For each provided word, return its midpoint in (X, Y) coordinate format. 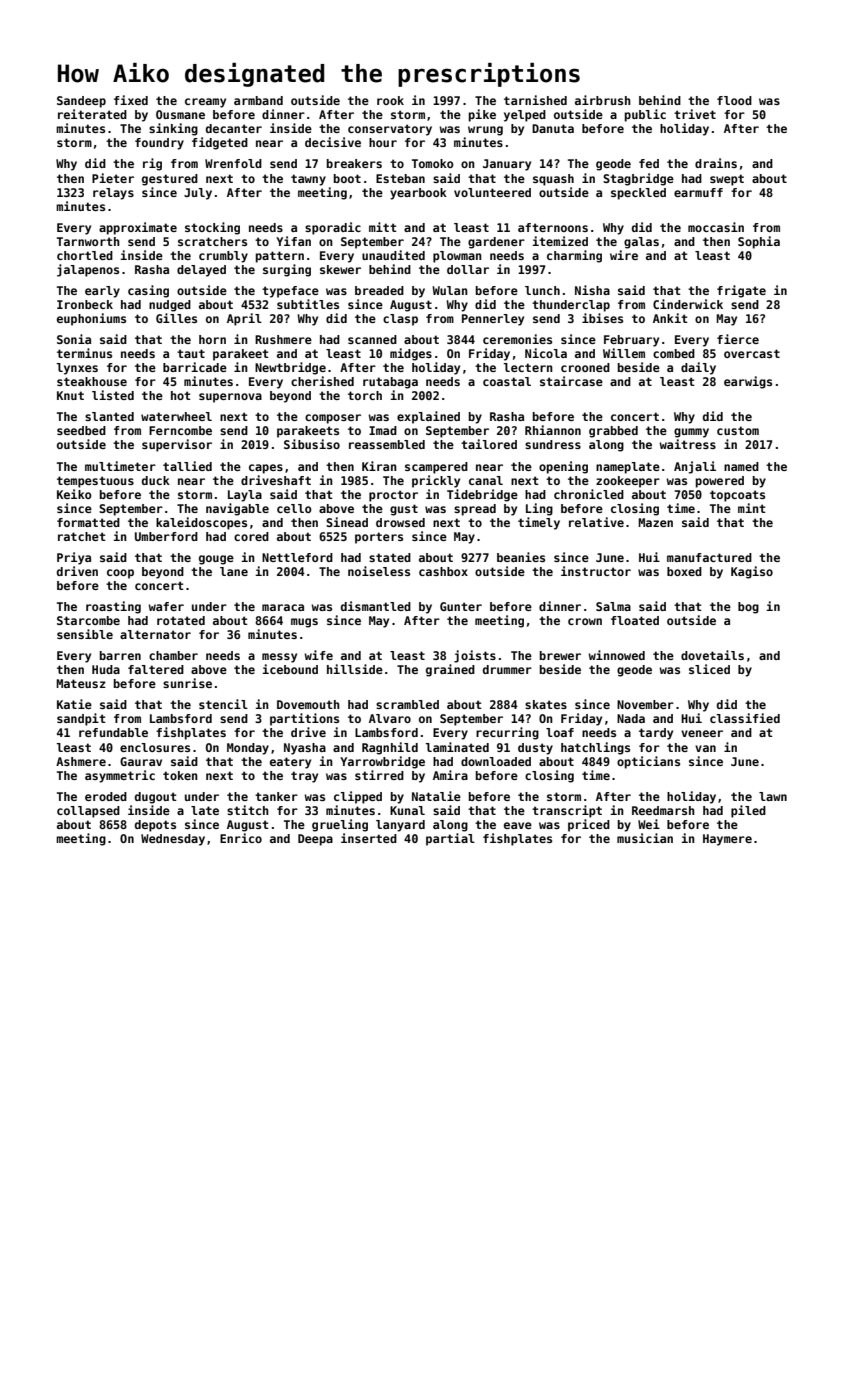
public (645, 115)
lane (234, 571)
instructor (596, 571)
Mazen (655, 522)
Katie (74, 704)
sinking (173, 129)
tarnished (535, 100)
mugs (304, 623)
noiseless (379, 571)
